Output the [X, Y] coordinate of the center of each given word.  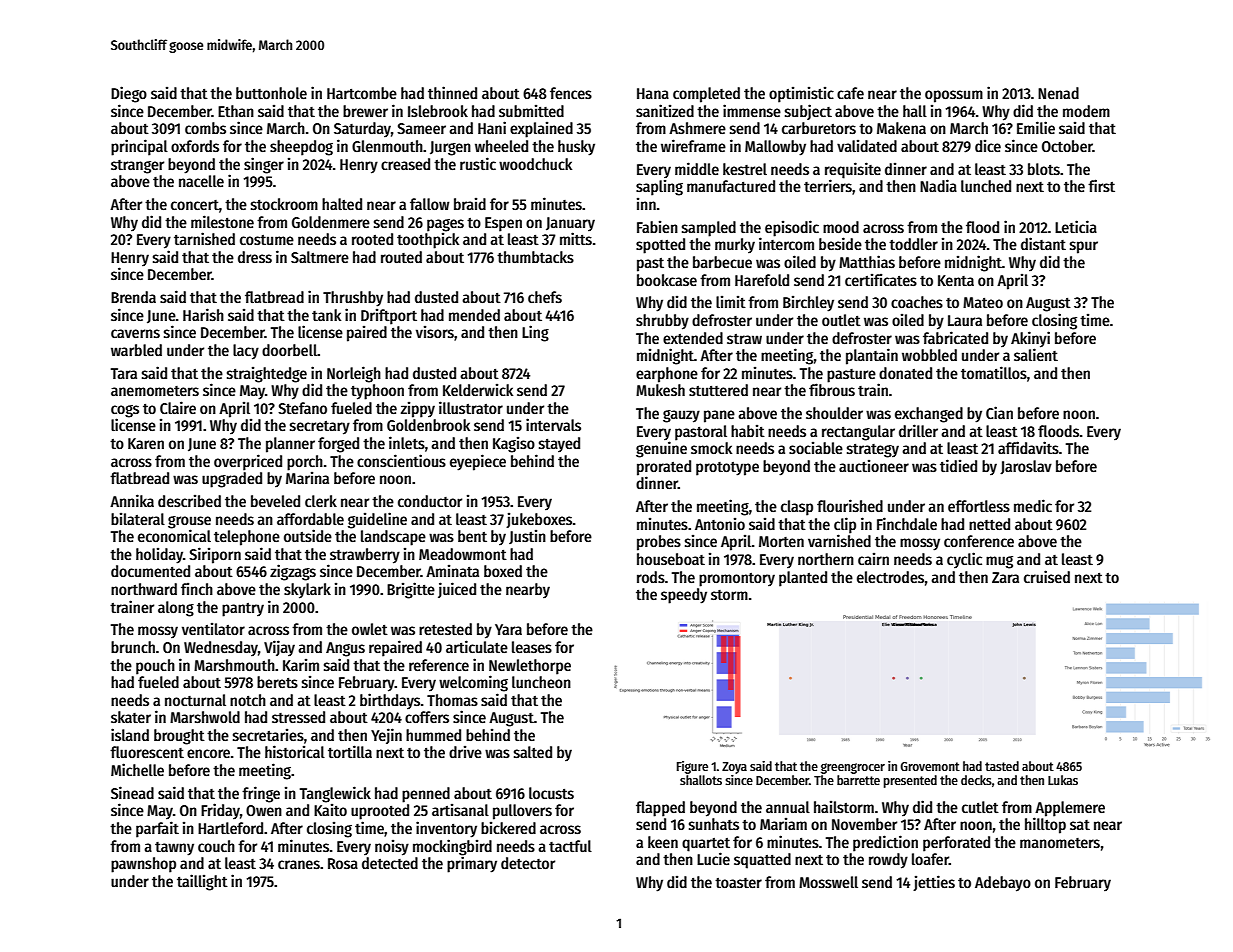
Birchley [808, 303]
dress [255, 257]
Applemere [1070, 809]
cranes [299, 865]
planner [290, 445]
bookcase [667, 280]
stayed [559, 444]
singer [264, 165]
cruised [1047, 576]
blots [1044, 169]
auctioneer [874, 465]
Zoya [734, 768]
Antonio [720, 523]
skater [131, 717]
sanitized [665, 110]
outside [308, 535]
